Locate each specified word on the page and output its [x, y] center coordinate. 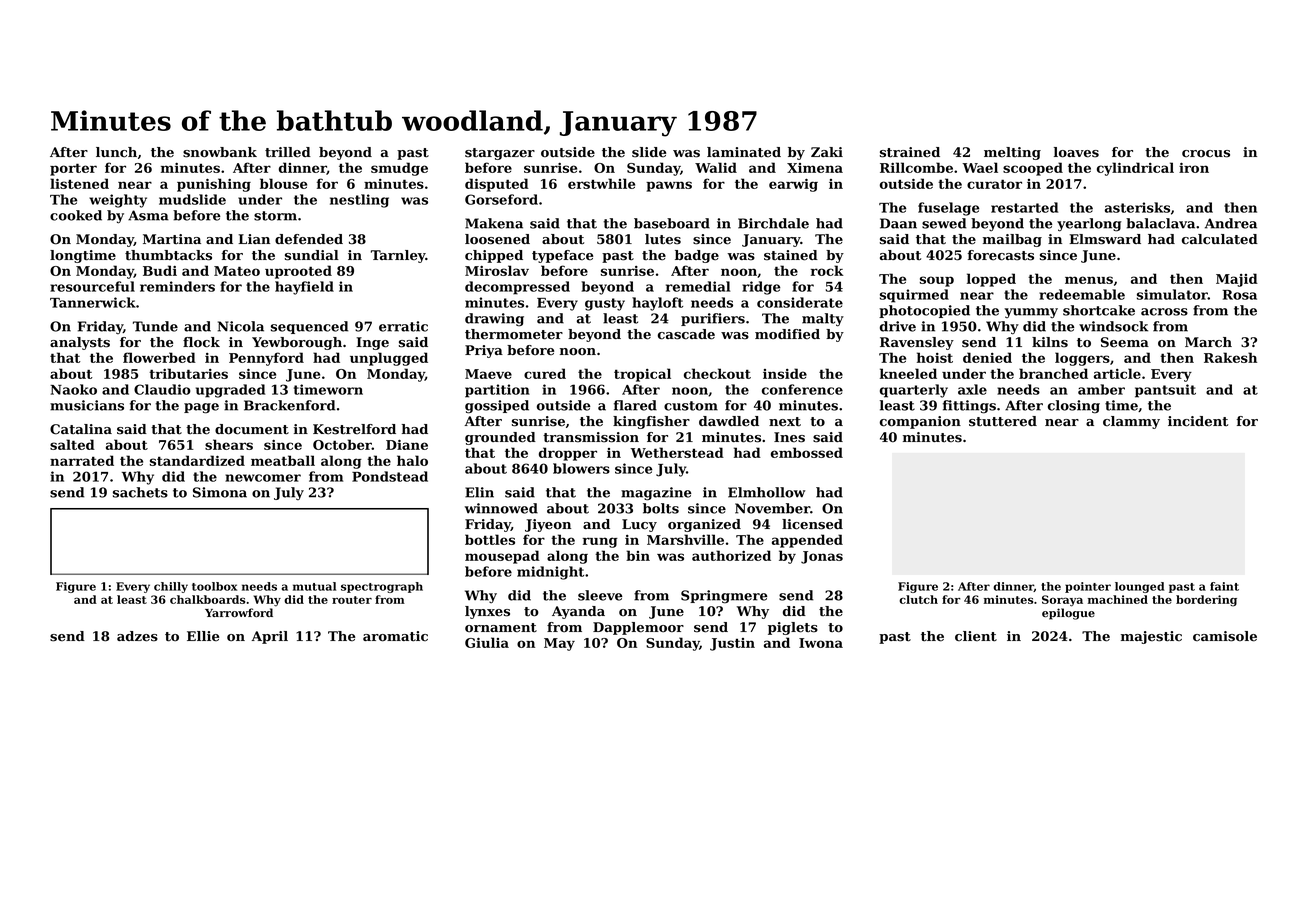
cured [545, 373]
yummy [1031, 313]
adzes [137, 636]
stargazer [500, 154]
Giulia [487, 642]
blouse [283, 183]
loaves [1076, 152]
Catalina [81, 429]
